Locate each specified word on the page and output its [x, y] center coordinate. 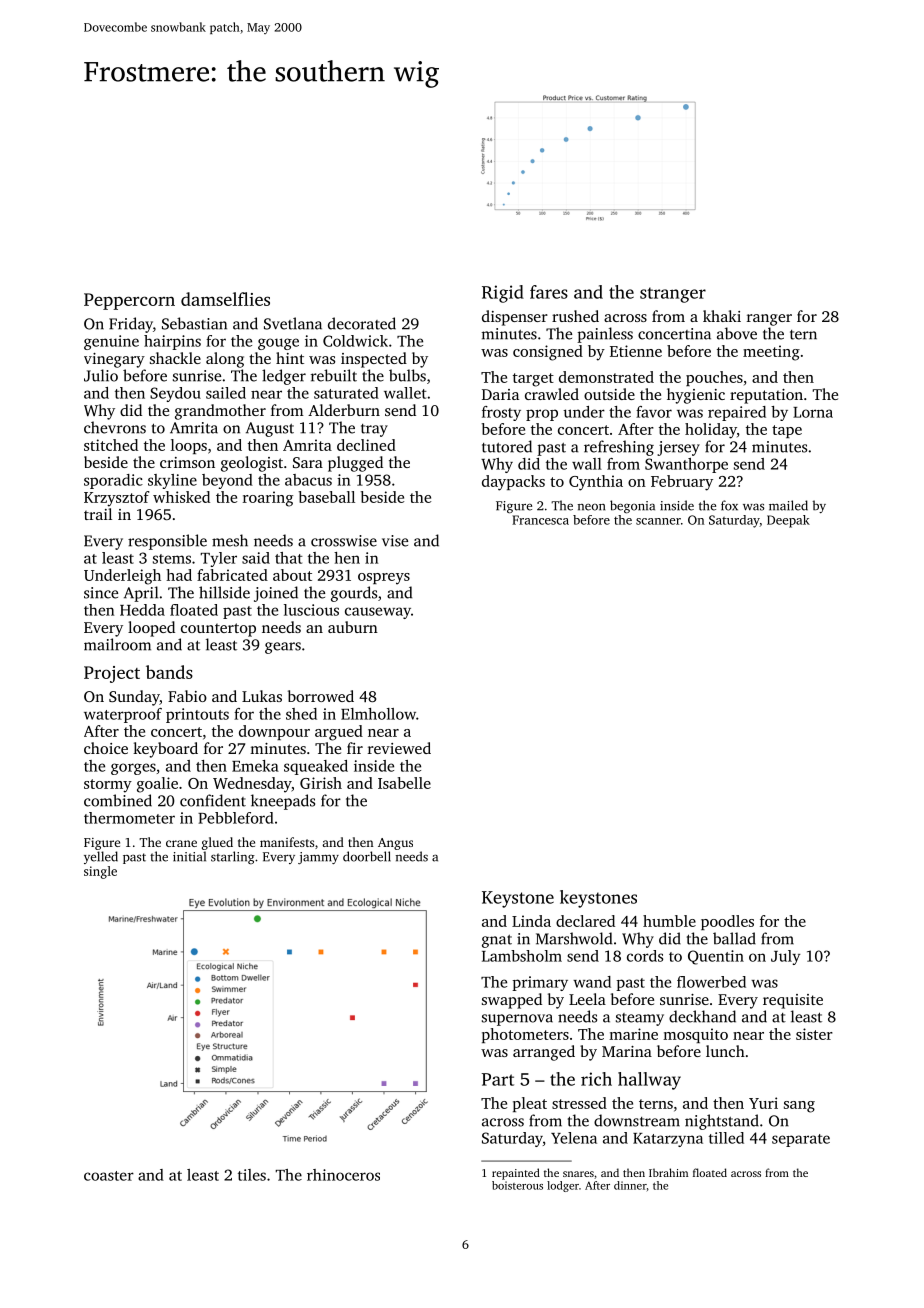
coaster [109, 1176]
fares [549, 292]
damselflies [225, 299]
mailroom [117, 644]
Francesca [540, 520]
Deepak [788, 521]
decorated [362, 323]
